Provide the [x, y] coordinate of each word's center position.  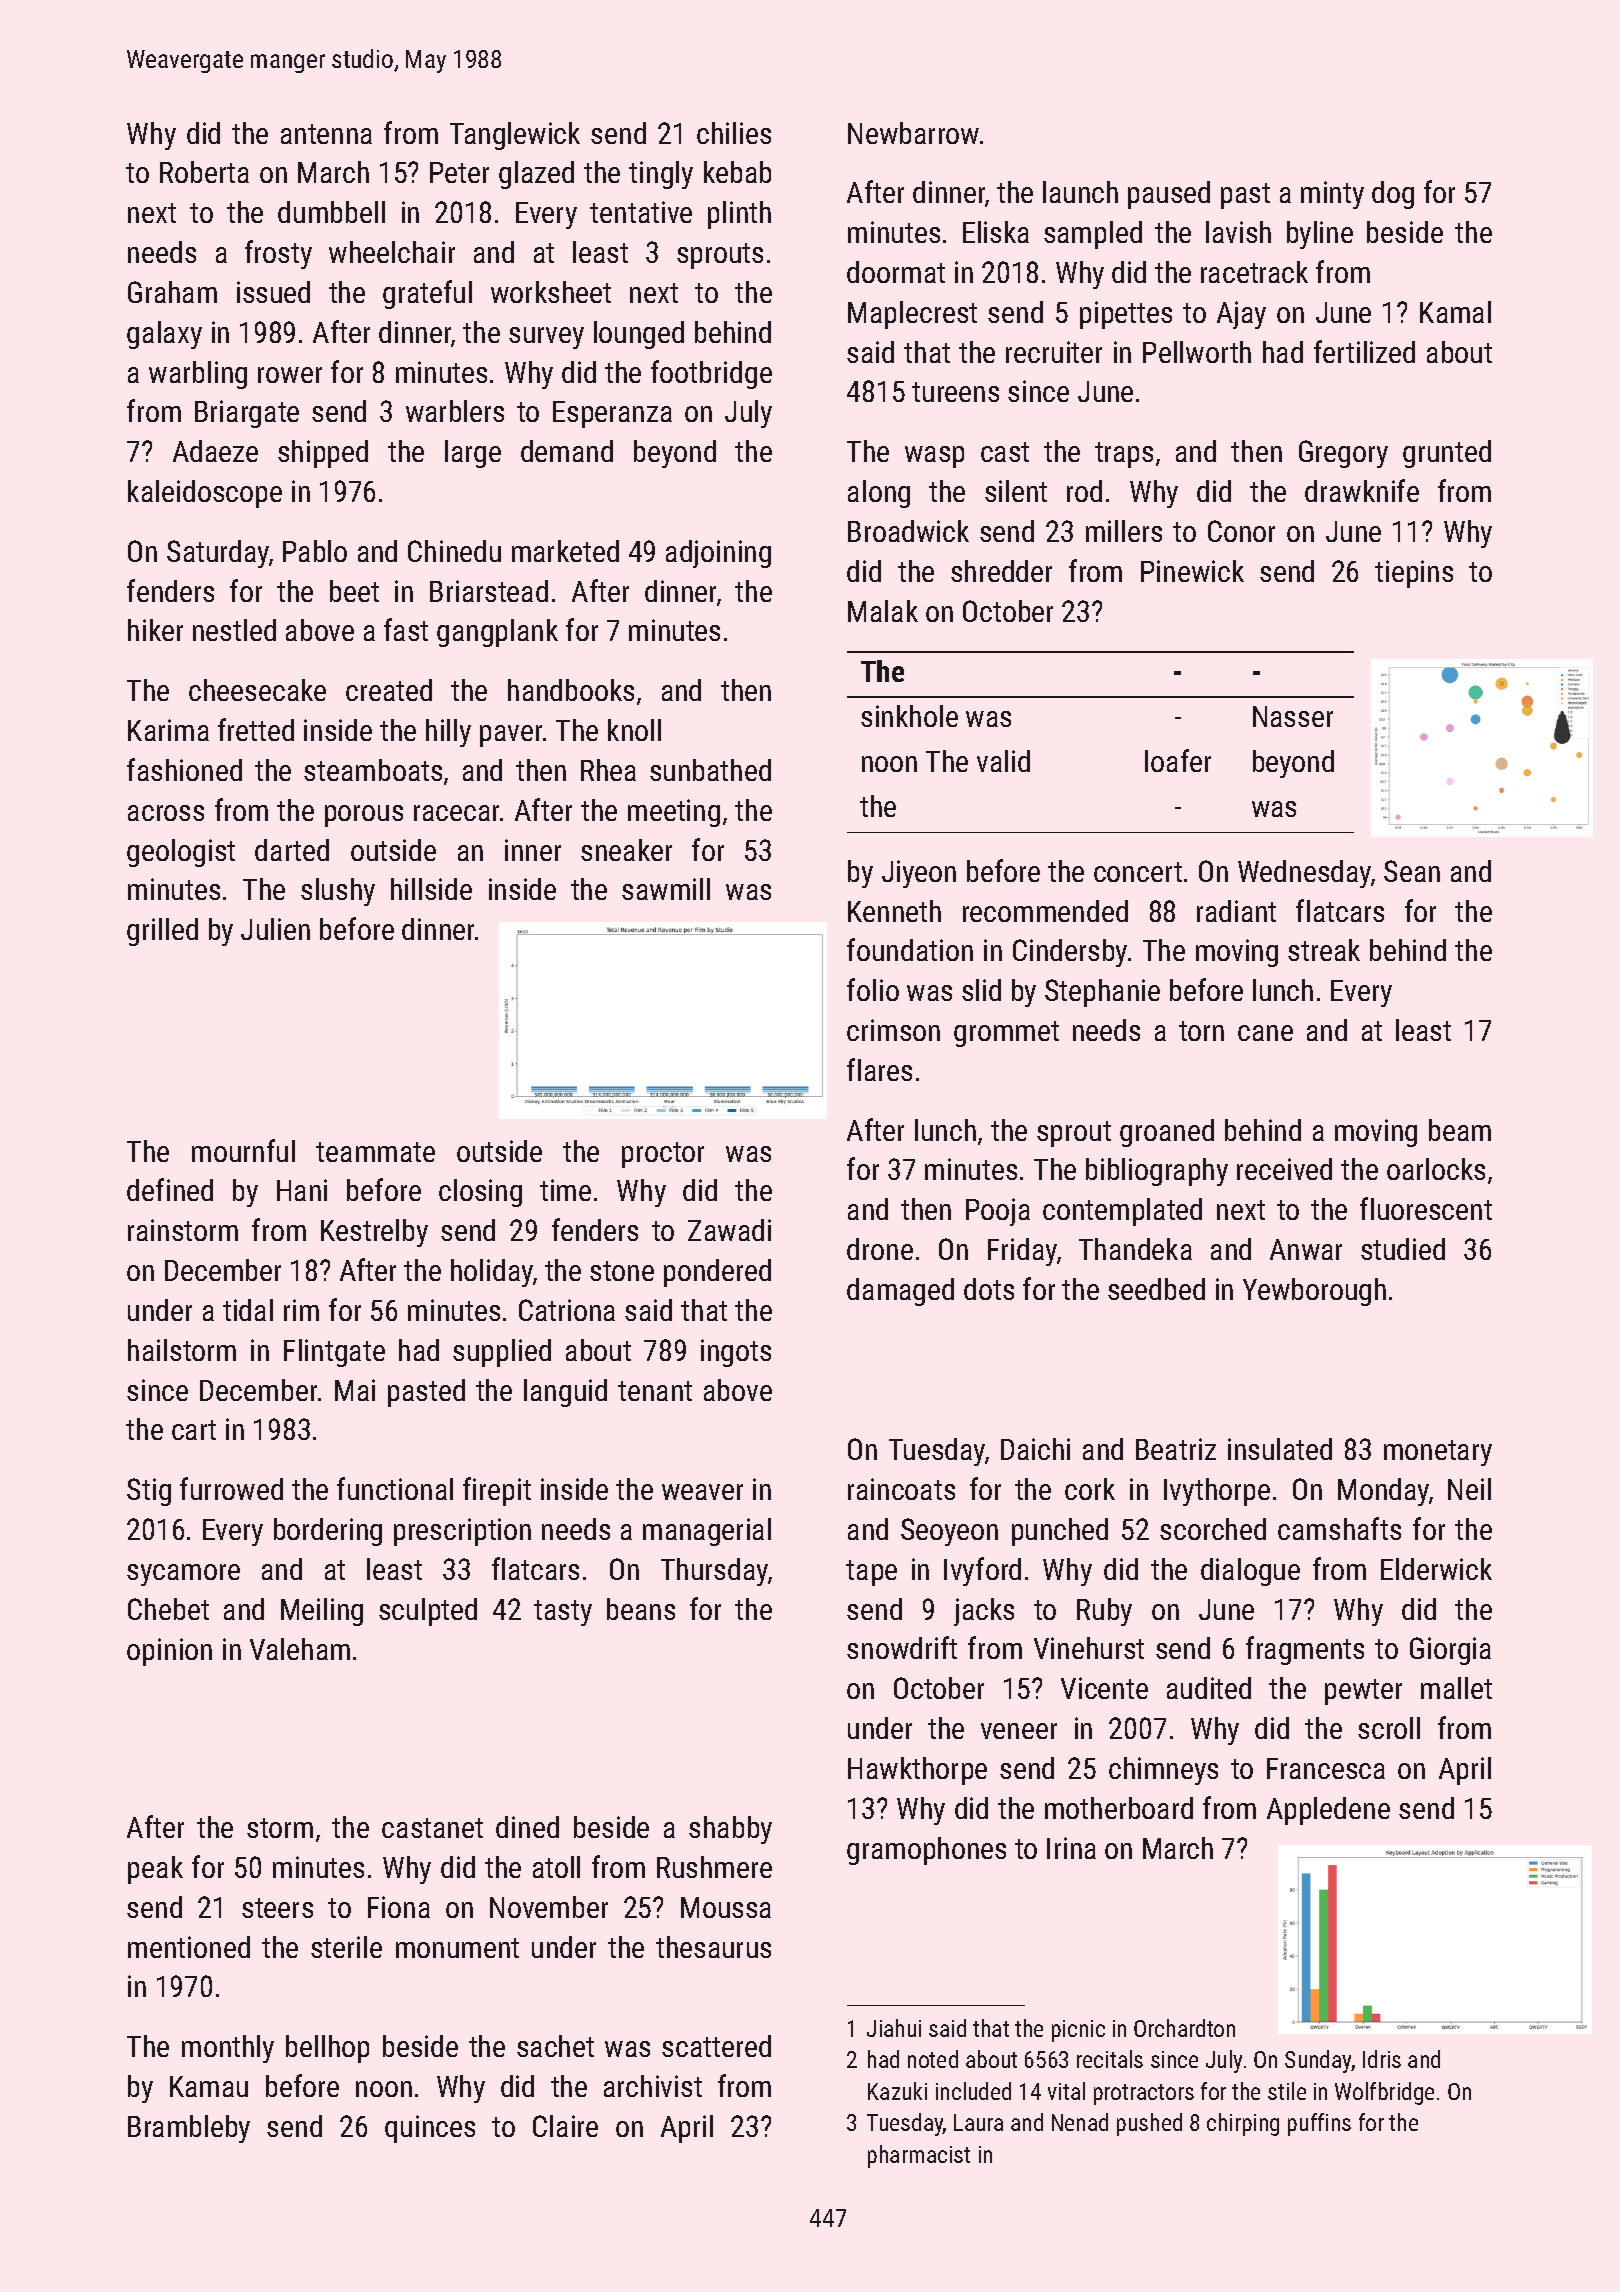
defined [170, 1189]
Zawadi [729, 1230]
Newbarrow [913, 133]
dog [1393, 195]
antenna [326, 134]
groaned [1167, 1133]
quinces [430, 2129]
